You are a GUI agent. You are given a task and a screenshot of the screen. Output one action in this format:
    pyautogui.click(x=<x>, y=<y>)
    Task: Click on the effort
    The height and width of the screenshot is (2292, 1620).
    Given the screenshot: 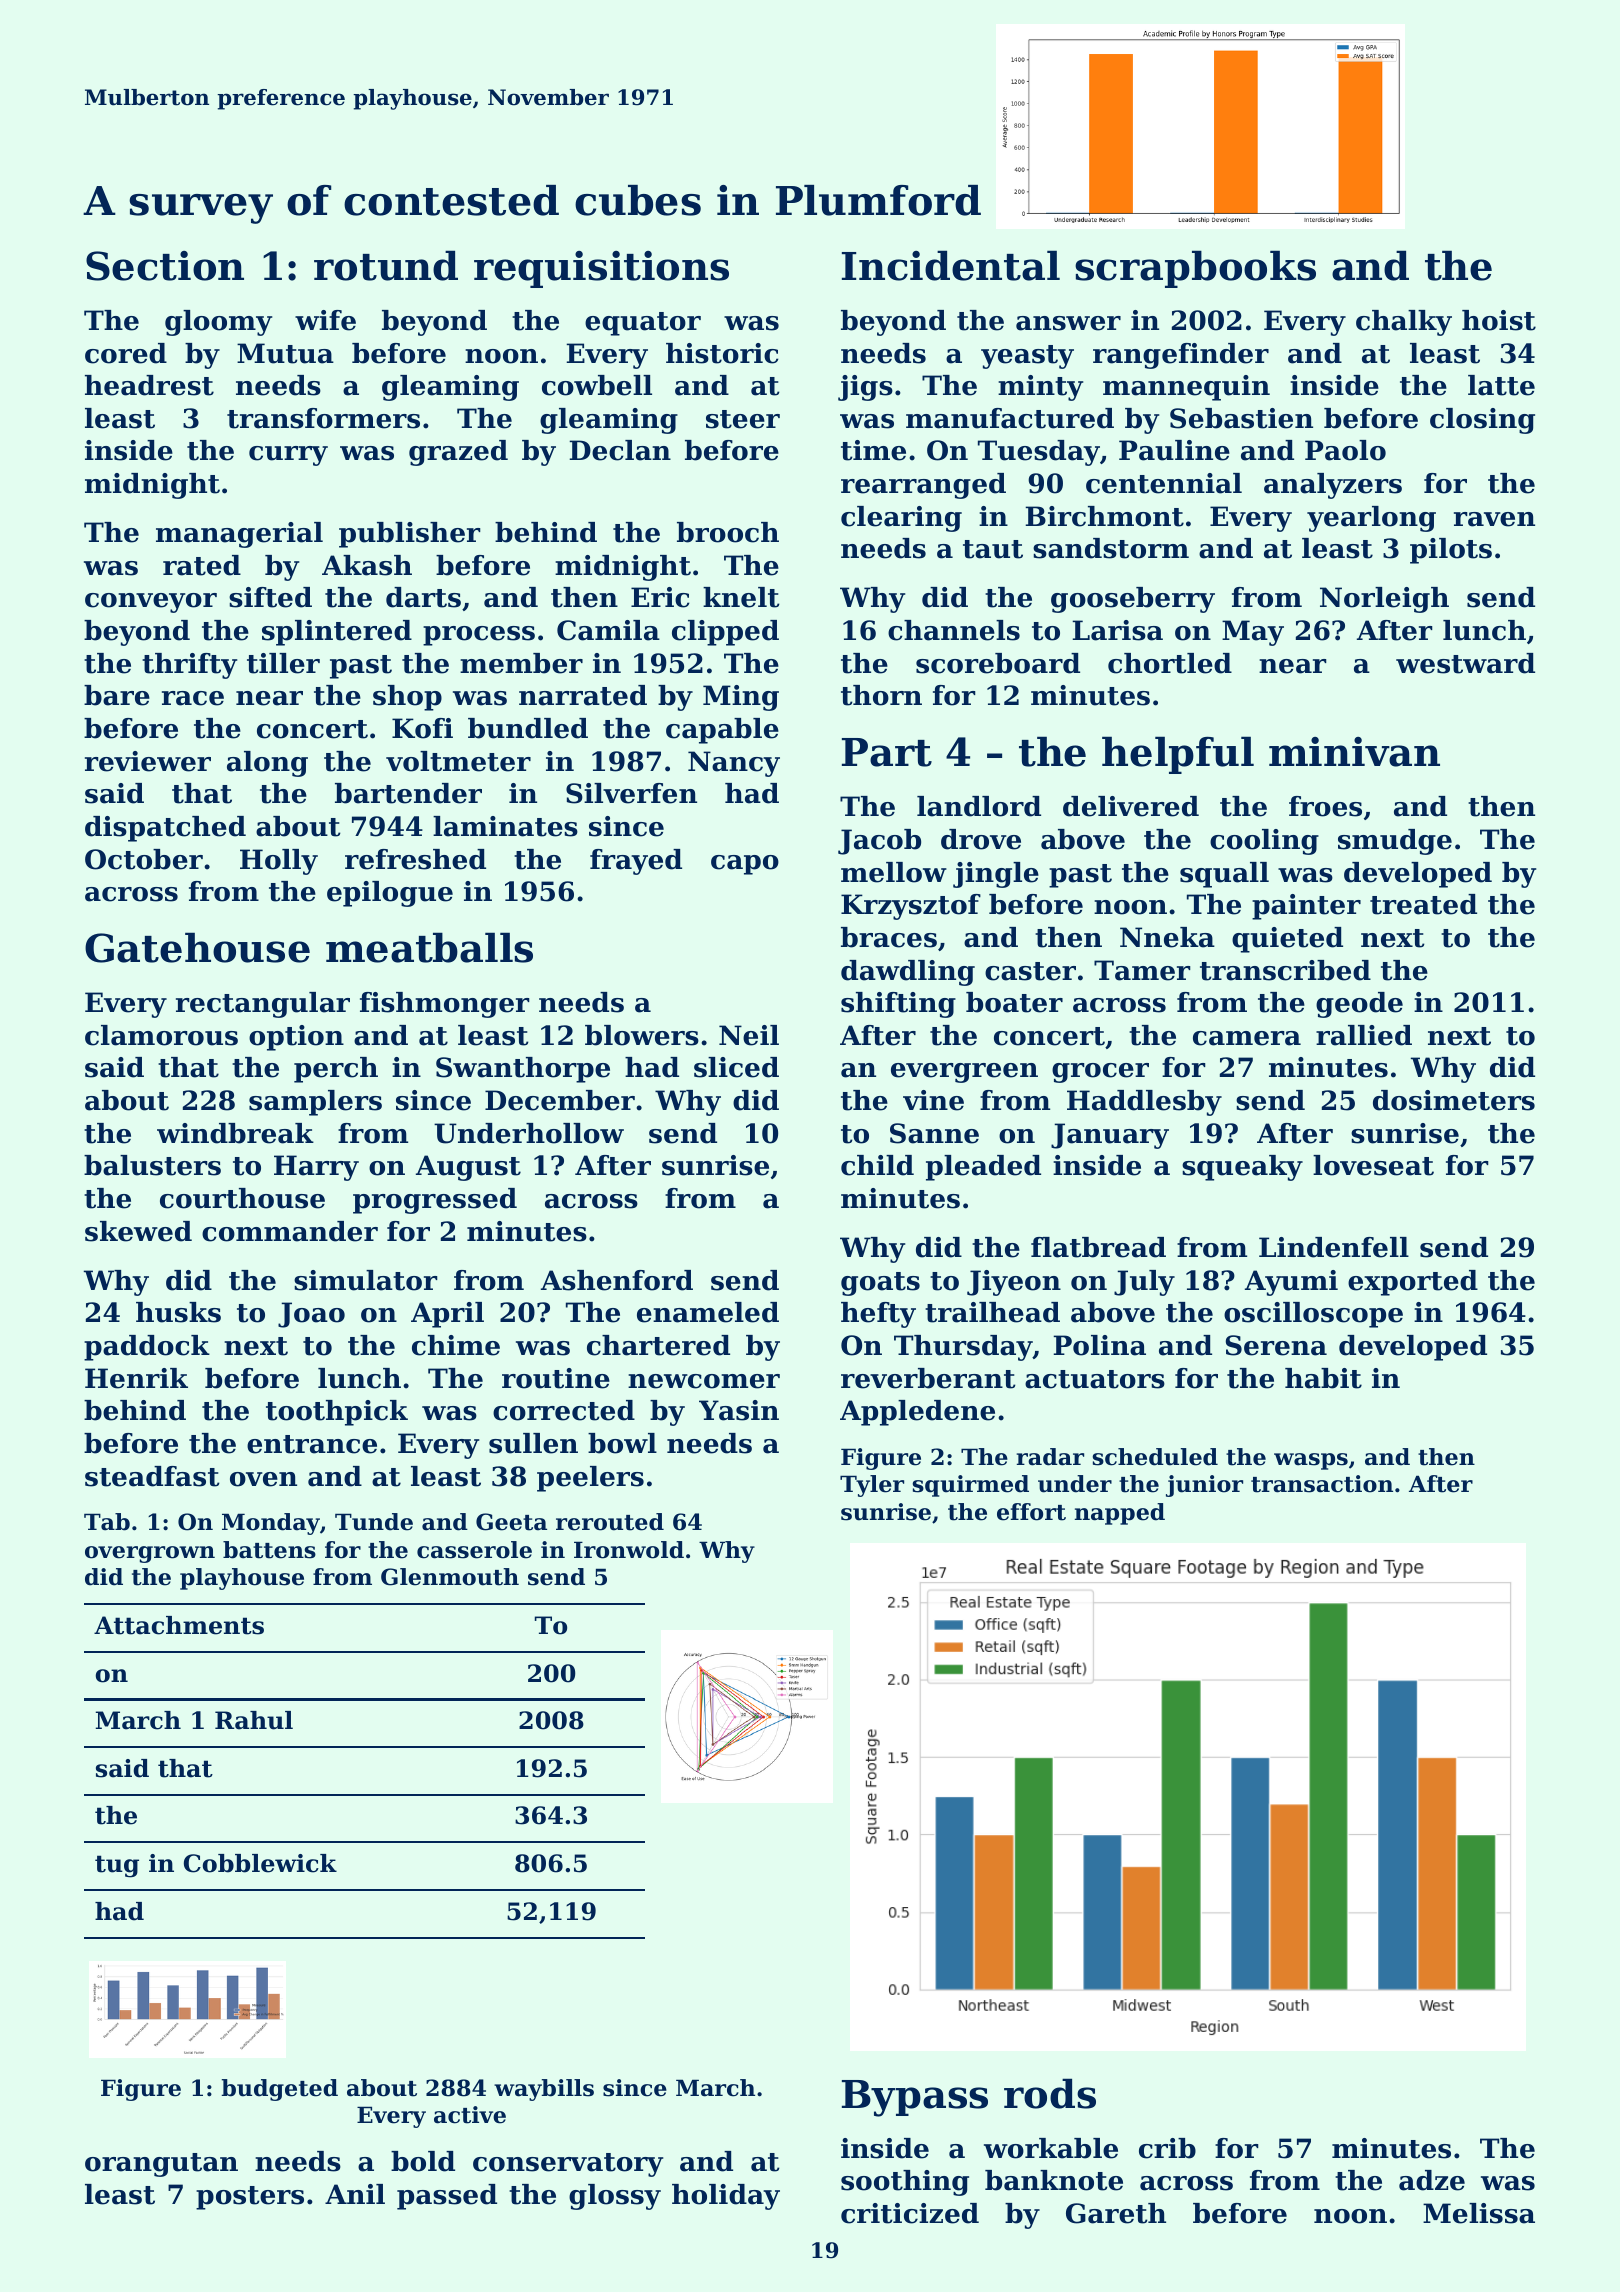 What is the action you would take?
    pyautogui.click(x=1031, y=1512)
